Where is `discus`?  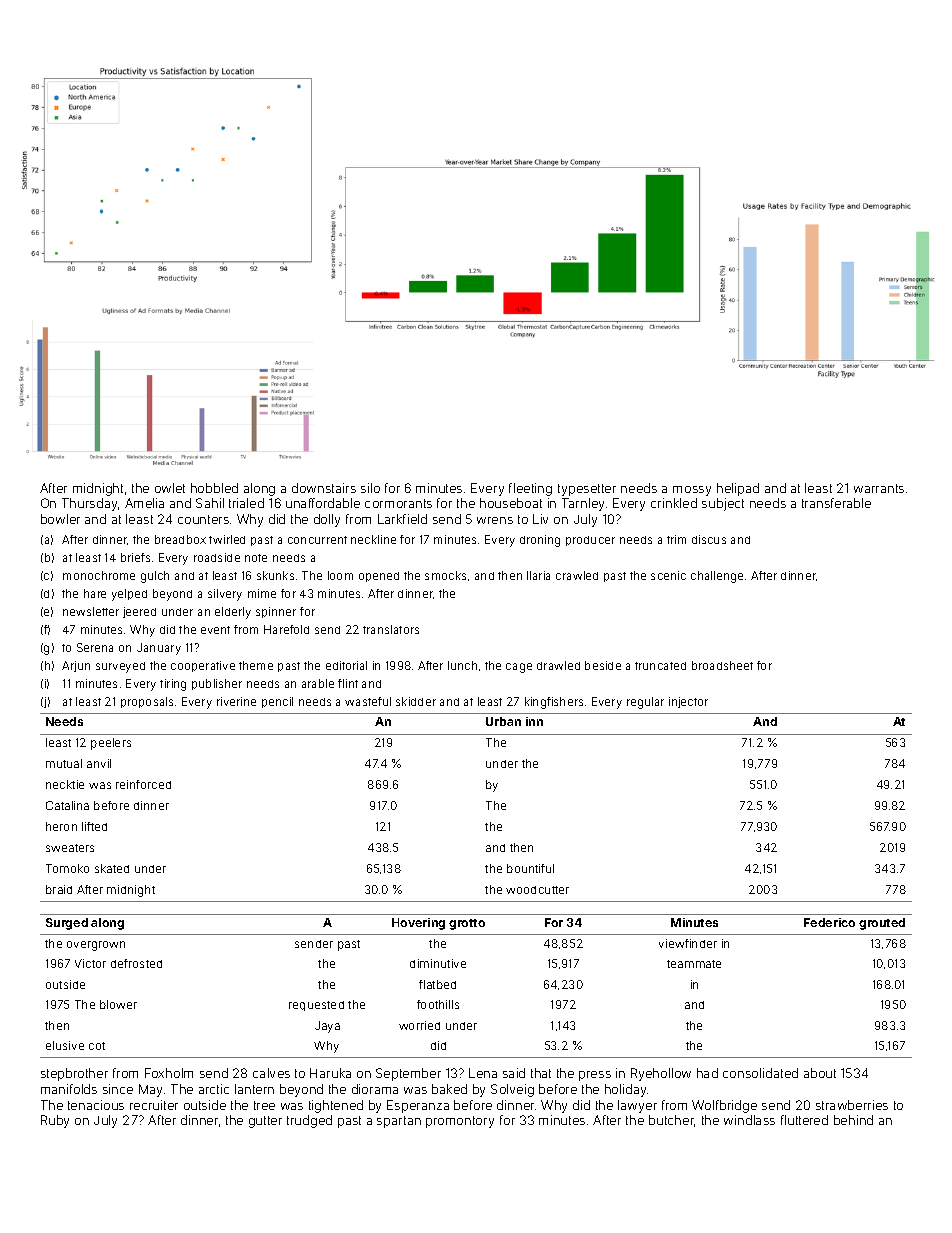 discus is located at coordinates (709, 539).
